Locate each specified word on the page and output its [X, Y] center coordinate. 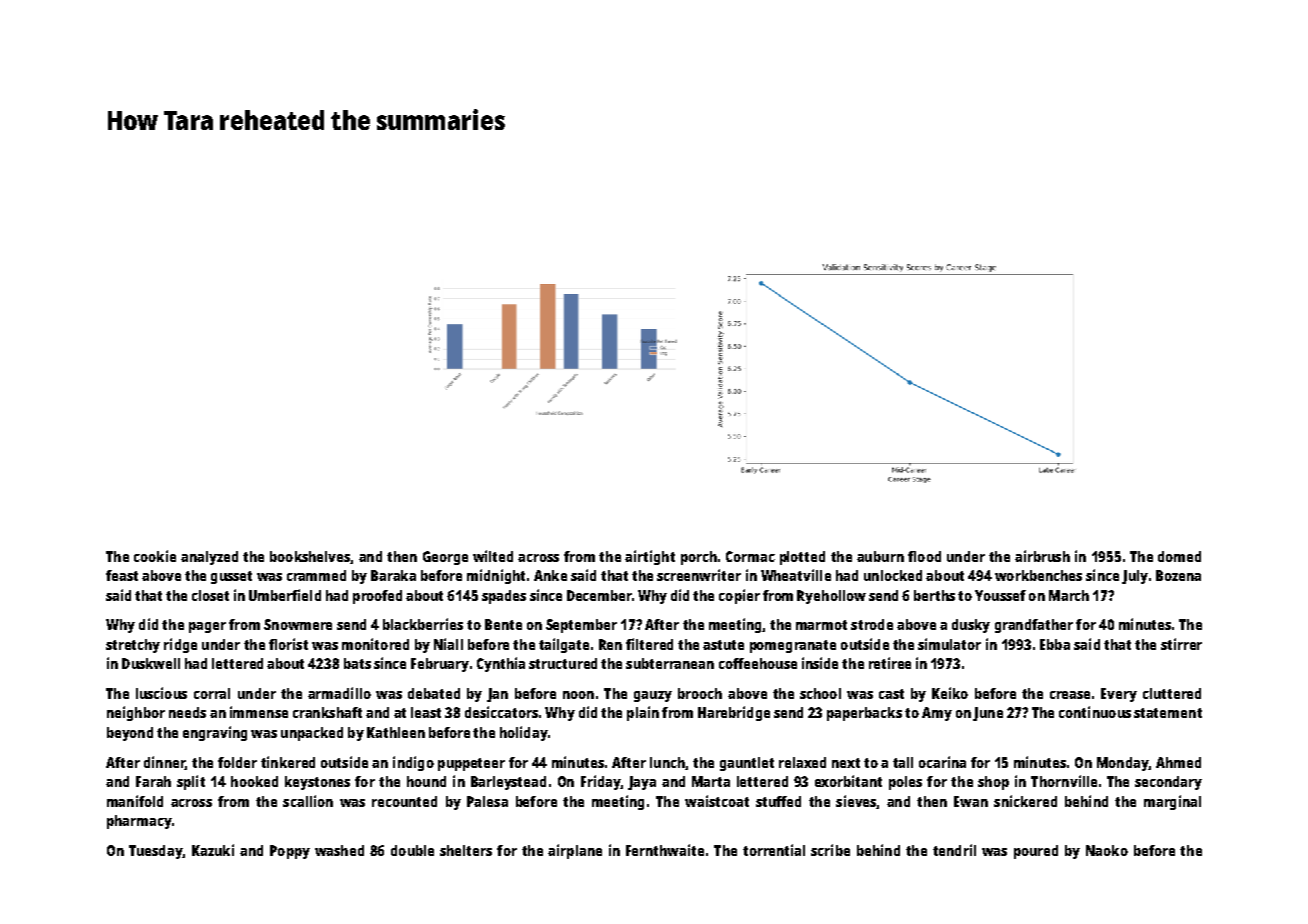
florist [288, 644]
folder [237, 762]
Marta [711, 781]
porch [699, 558]
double [412, 850]
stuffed [778, 801]
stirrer [1181, 644]
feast [122, 575]
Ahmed [1178, 762]
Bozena [1178, 575]
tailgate [564, 645]
